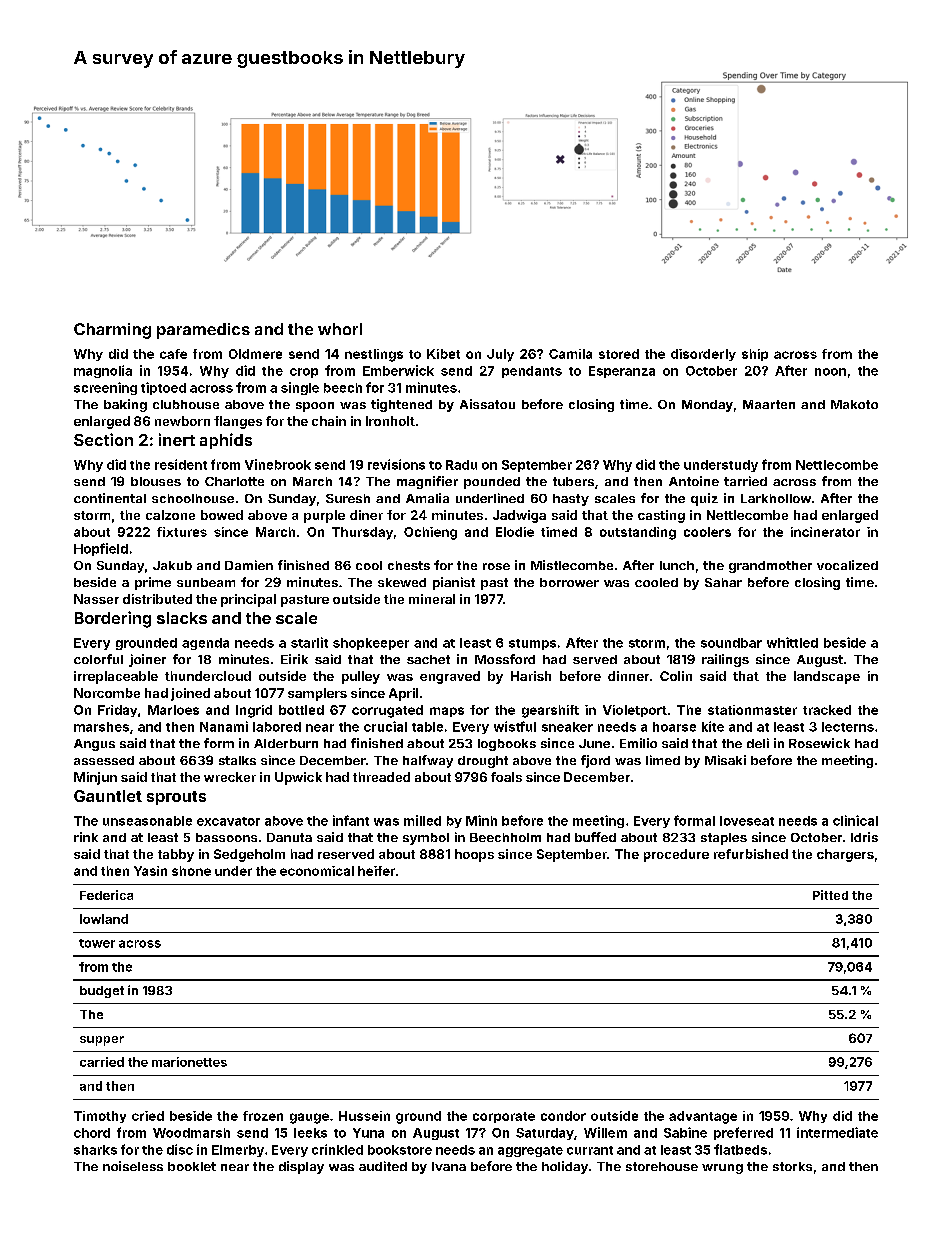 Image resolution: width=952 pixels, height=1233 pixels. What do you see at coordinates (847, 565) in the page?
I see `vocalized` at bounding box center [847, 565].
